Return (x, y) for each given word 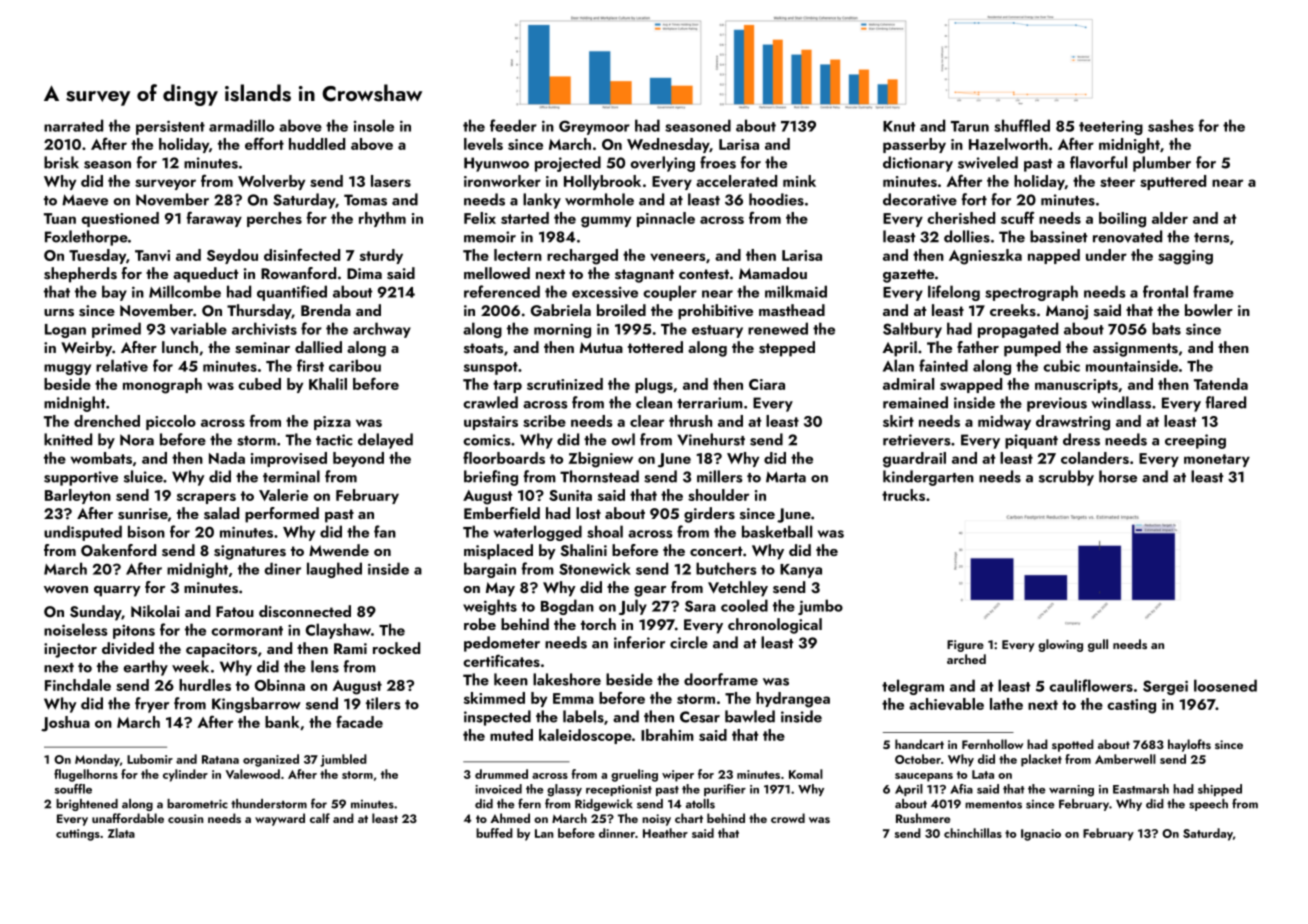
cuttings (78, 835)
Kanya (801, 571)
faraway (214, 219)
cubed (259, 384)
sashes (1171, 125)
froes (718, 162)
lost (588, 513)
